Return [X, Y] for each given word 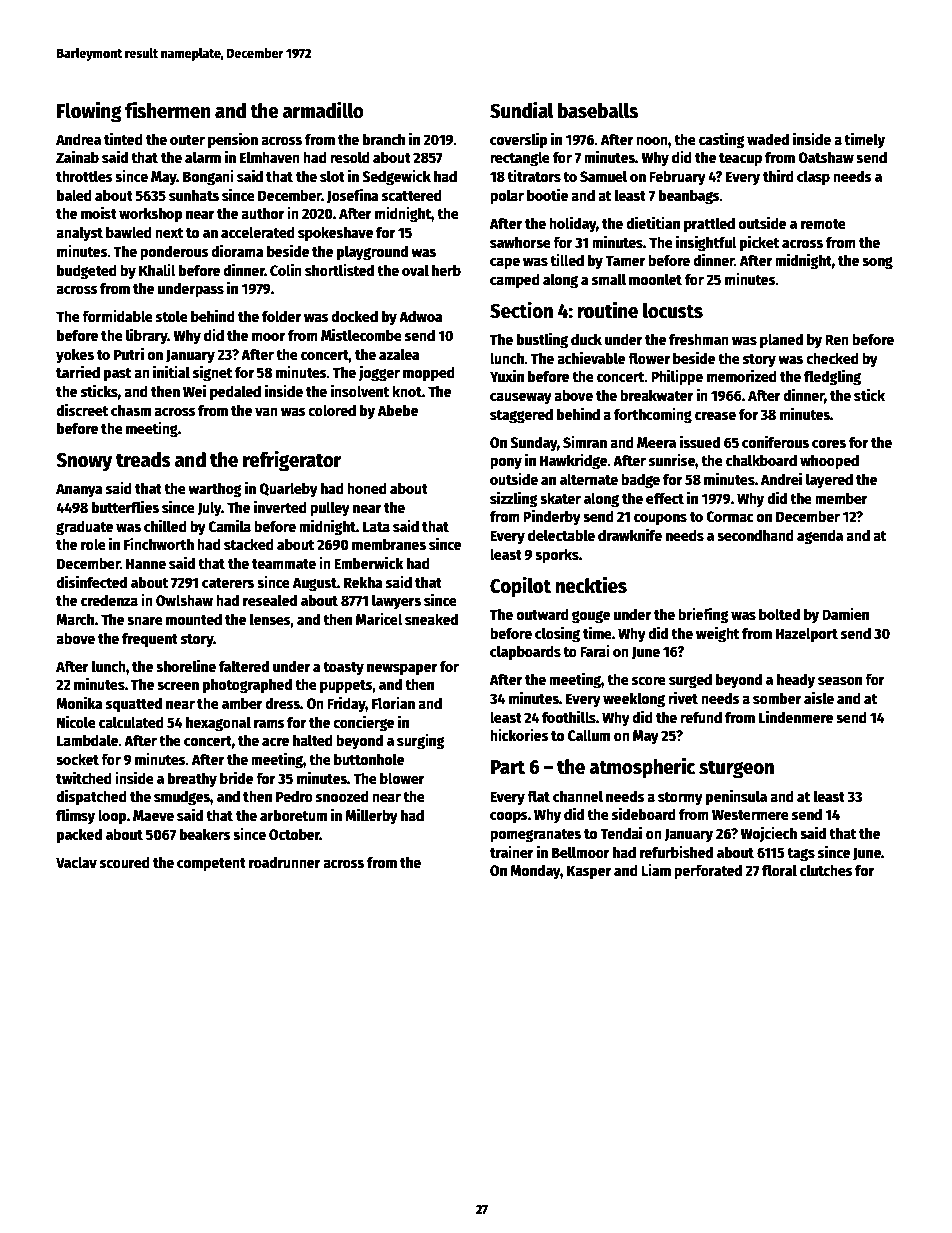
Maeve [153, 815]
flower [649, 358]
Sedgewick [396, 178]
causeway [521, 398]
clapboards [525, 653]
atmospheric [642, 768]
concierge [363, 723]
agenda [820, 537]
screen [178, 685]
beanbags [689, 197]
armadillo [323, 110]
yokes [75, 356]
